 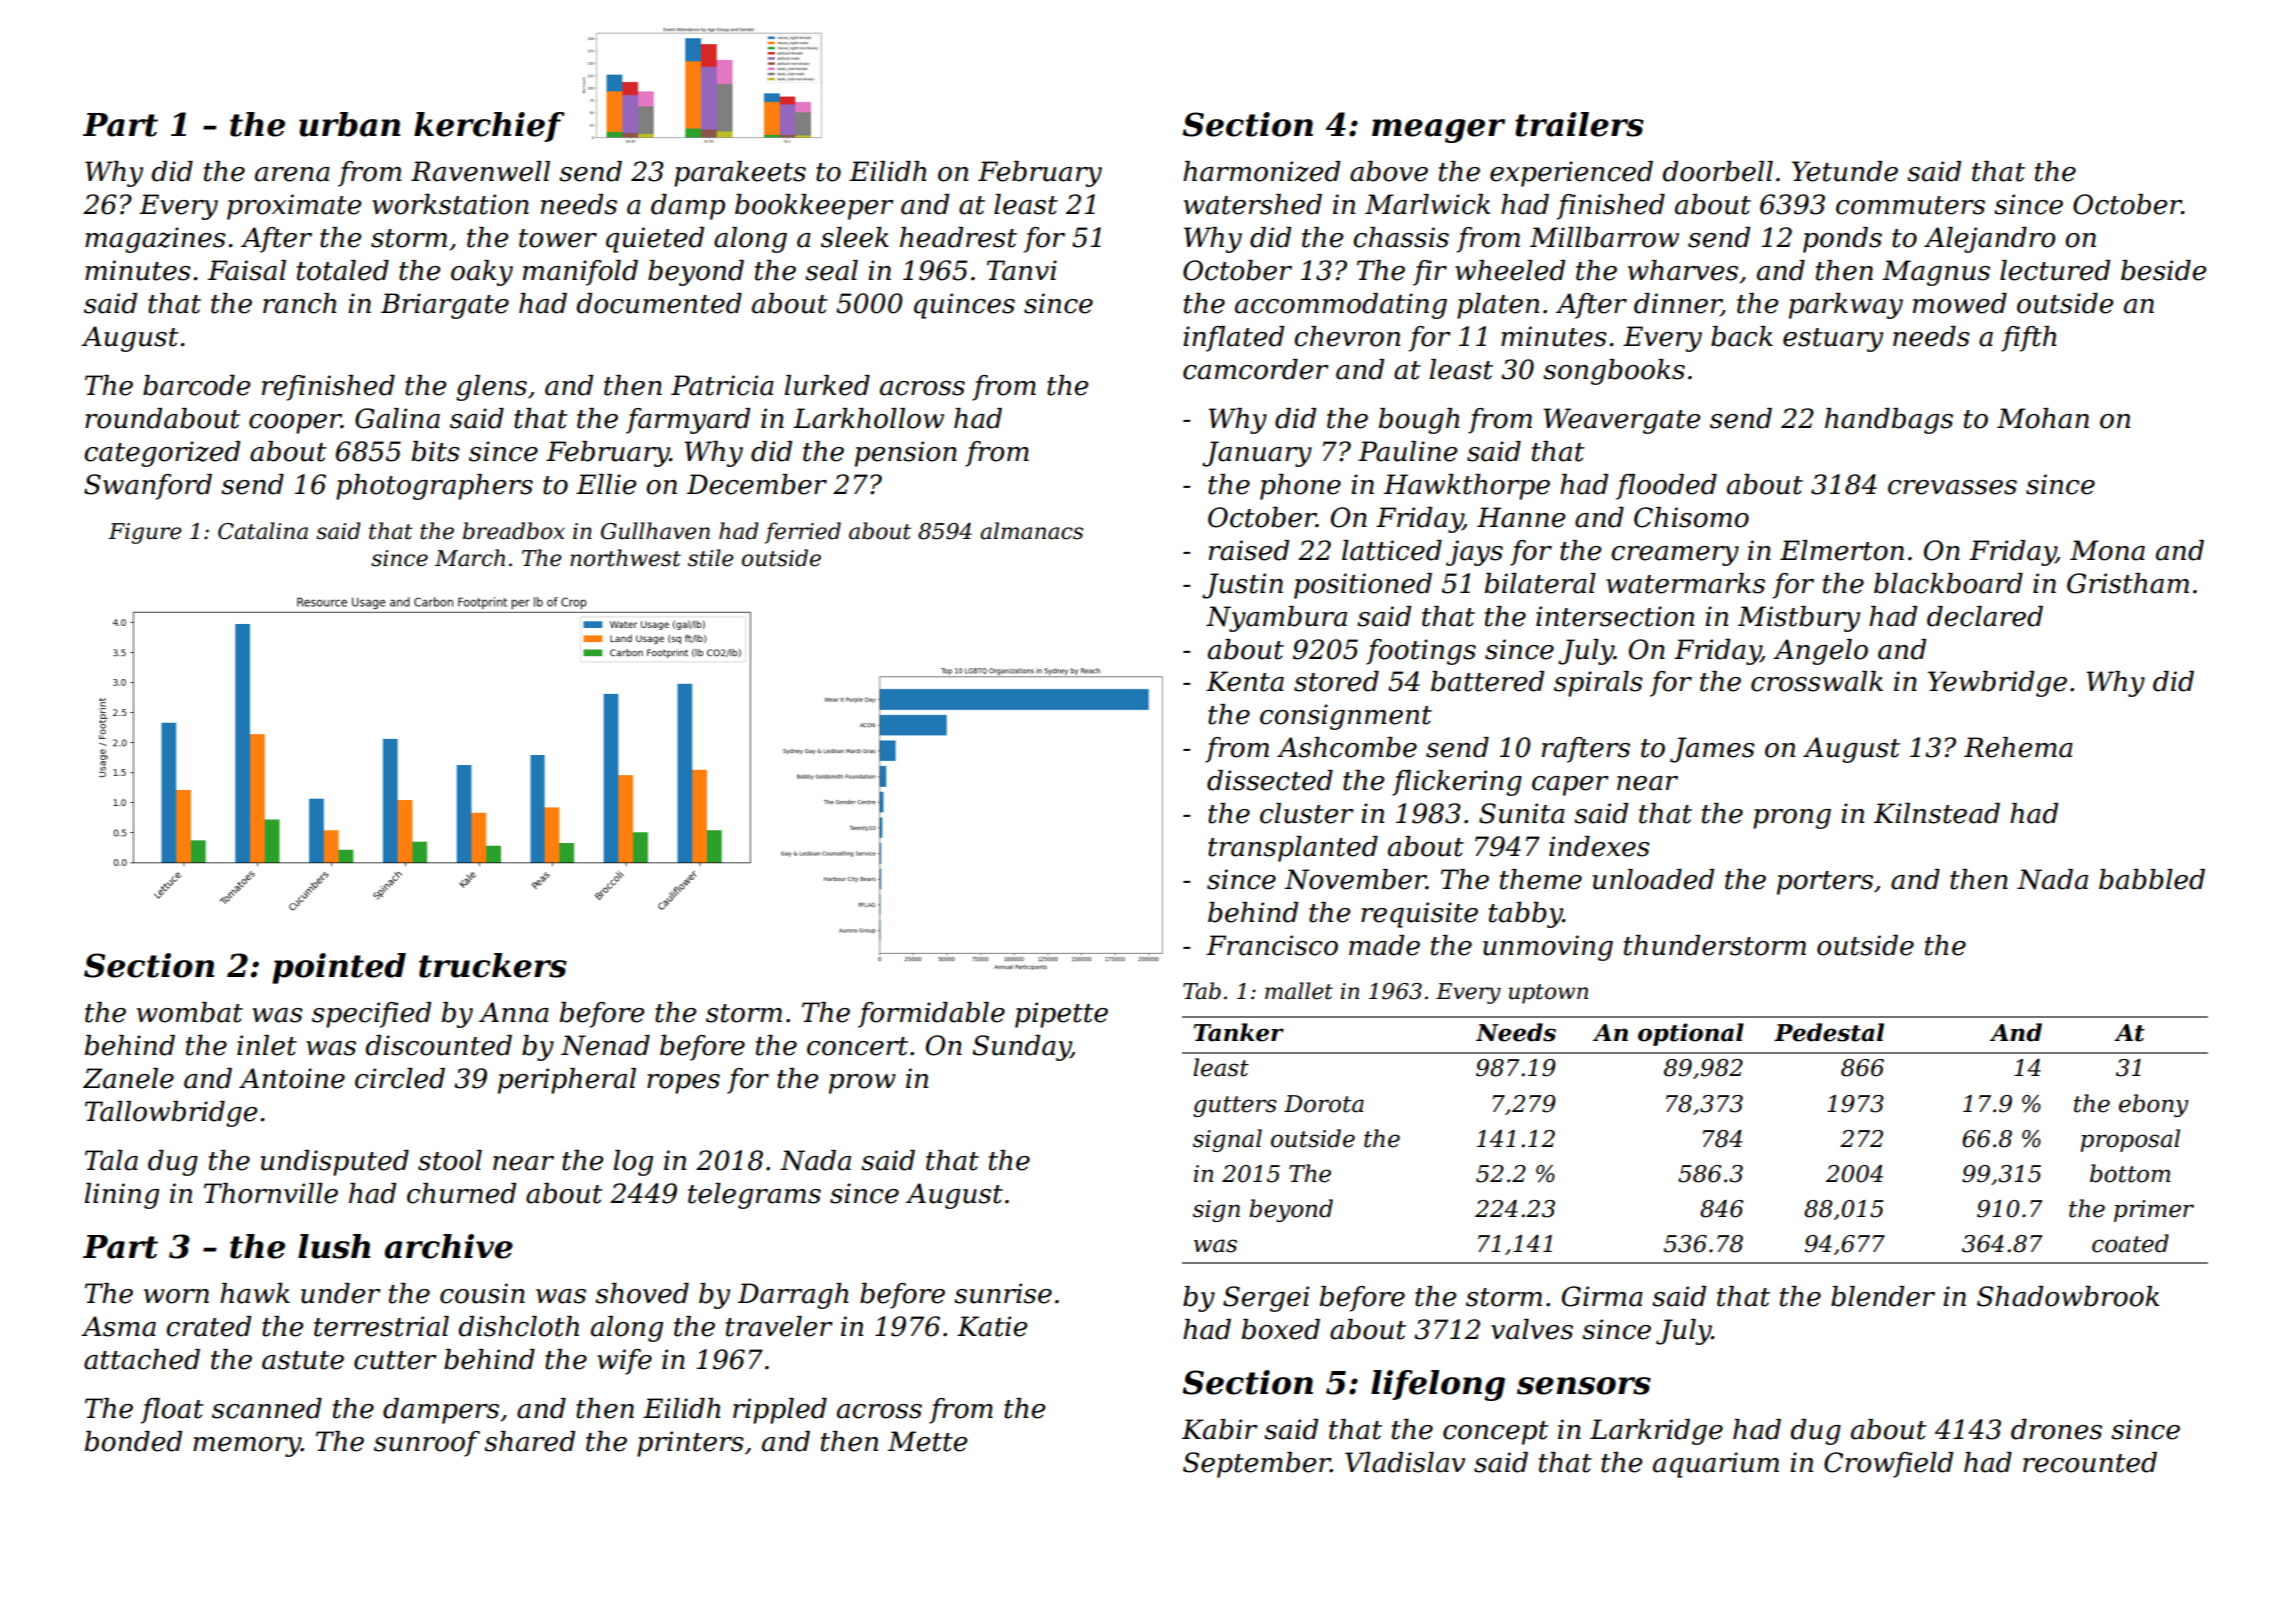 I want to click on babbled, so click(x=2152, y=879).
